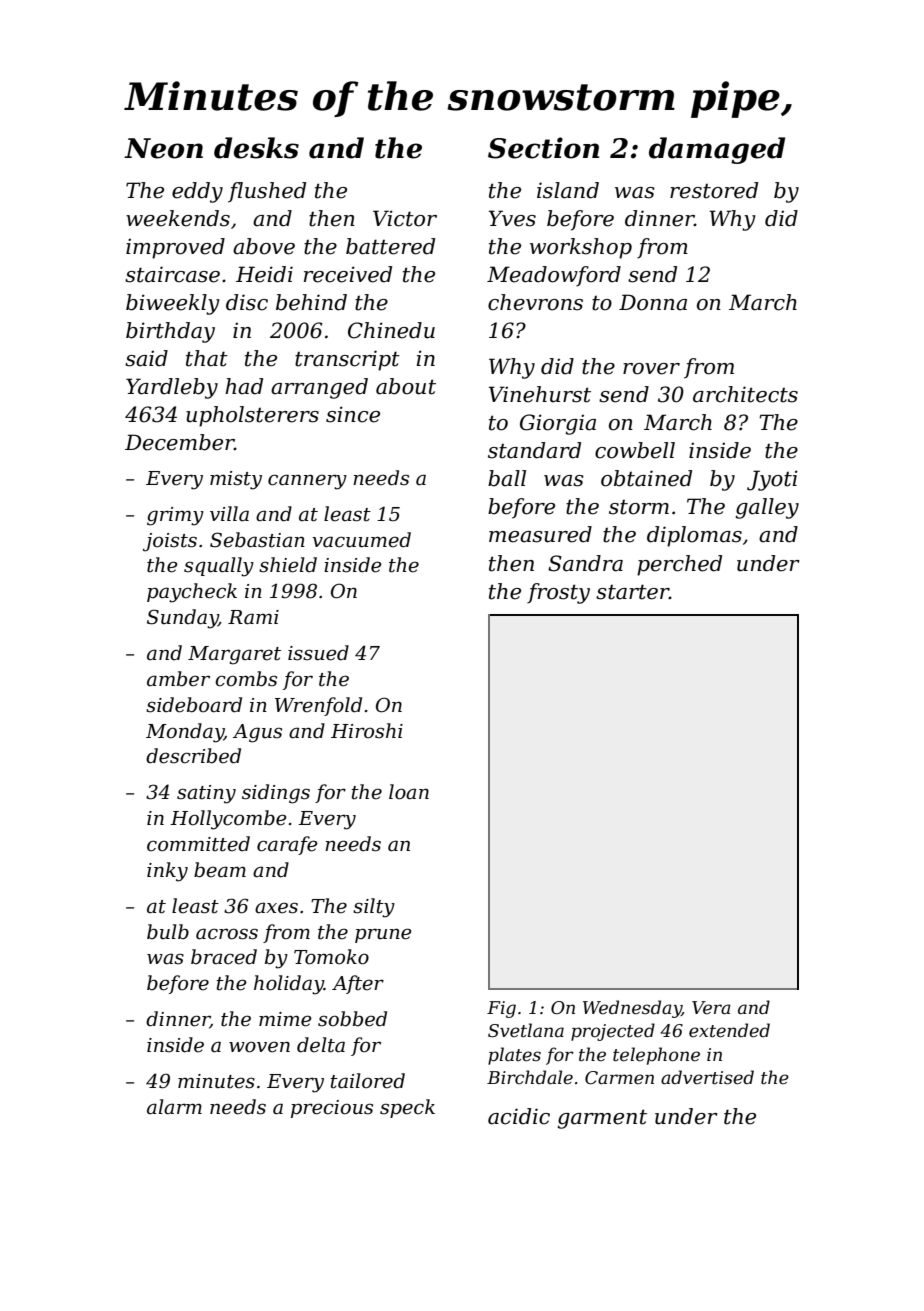 This image has width=924, height=1311. What do you see at coordinates (289, 985) in the image?
I see `holiday` at bounding box center [289, 985].
